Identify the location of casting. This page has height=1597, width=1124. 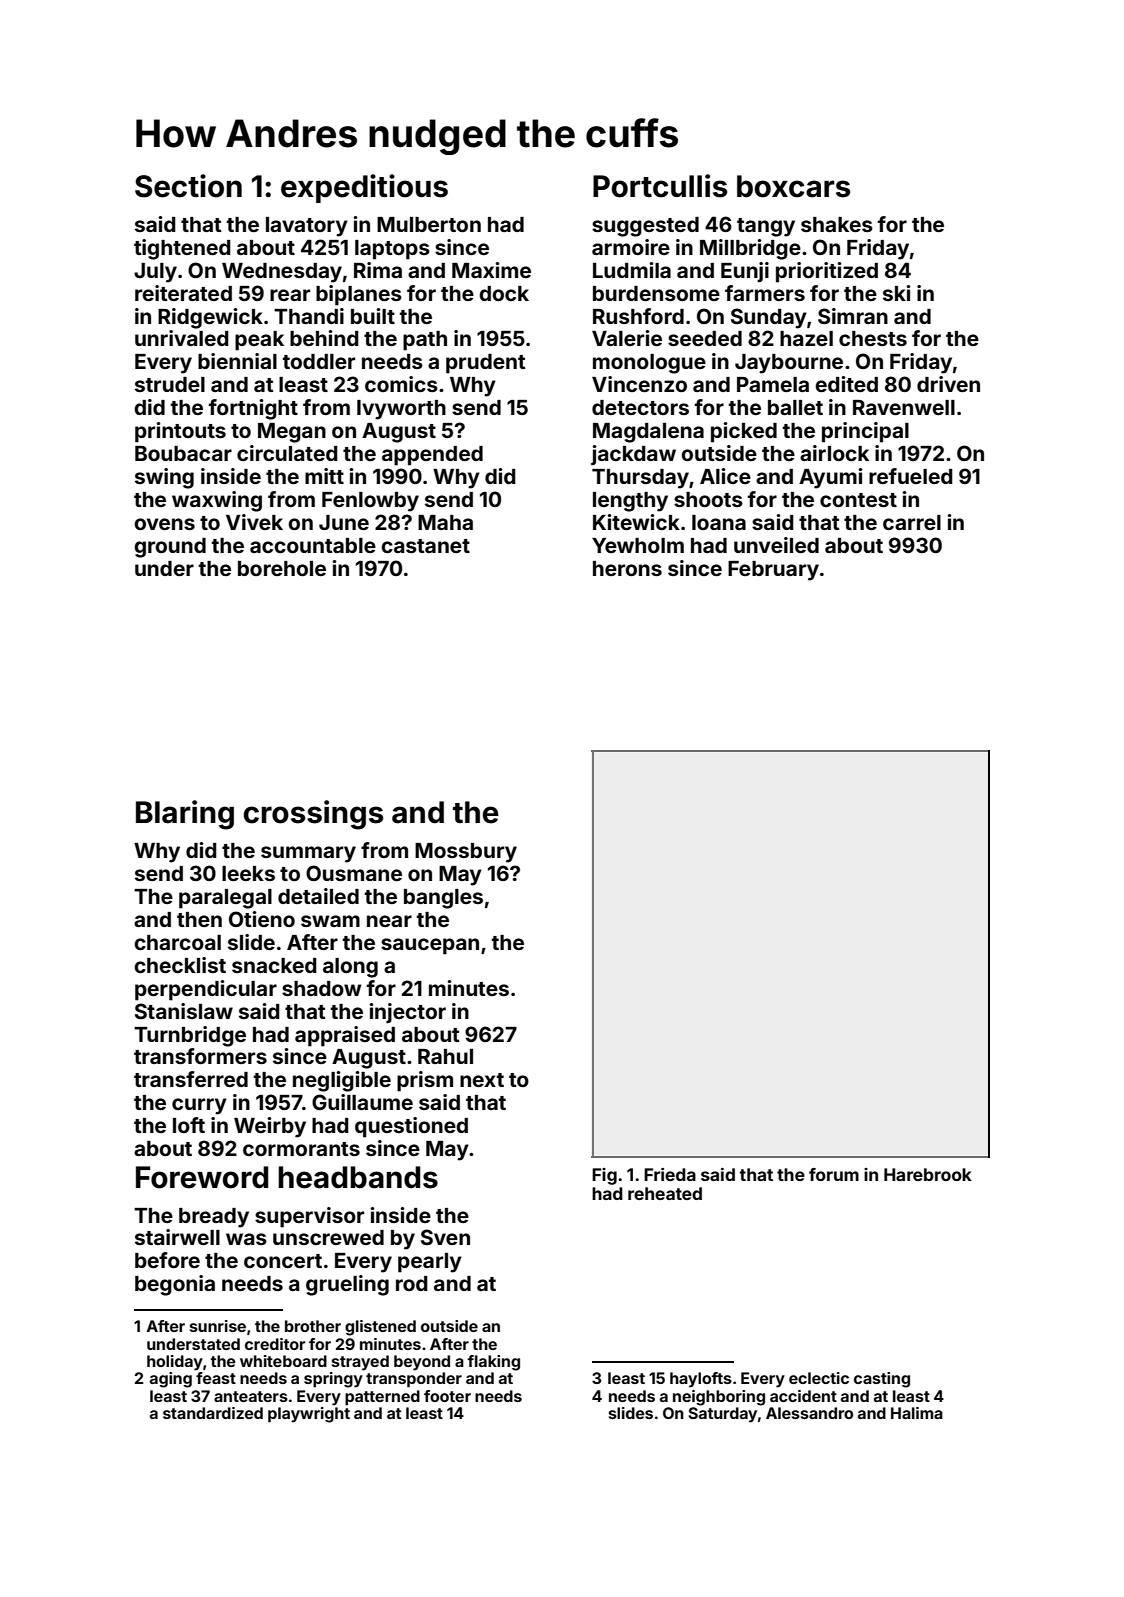
(882, 1380).
